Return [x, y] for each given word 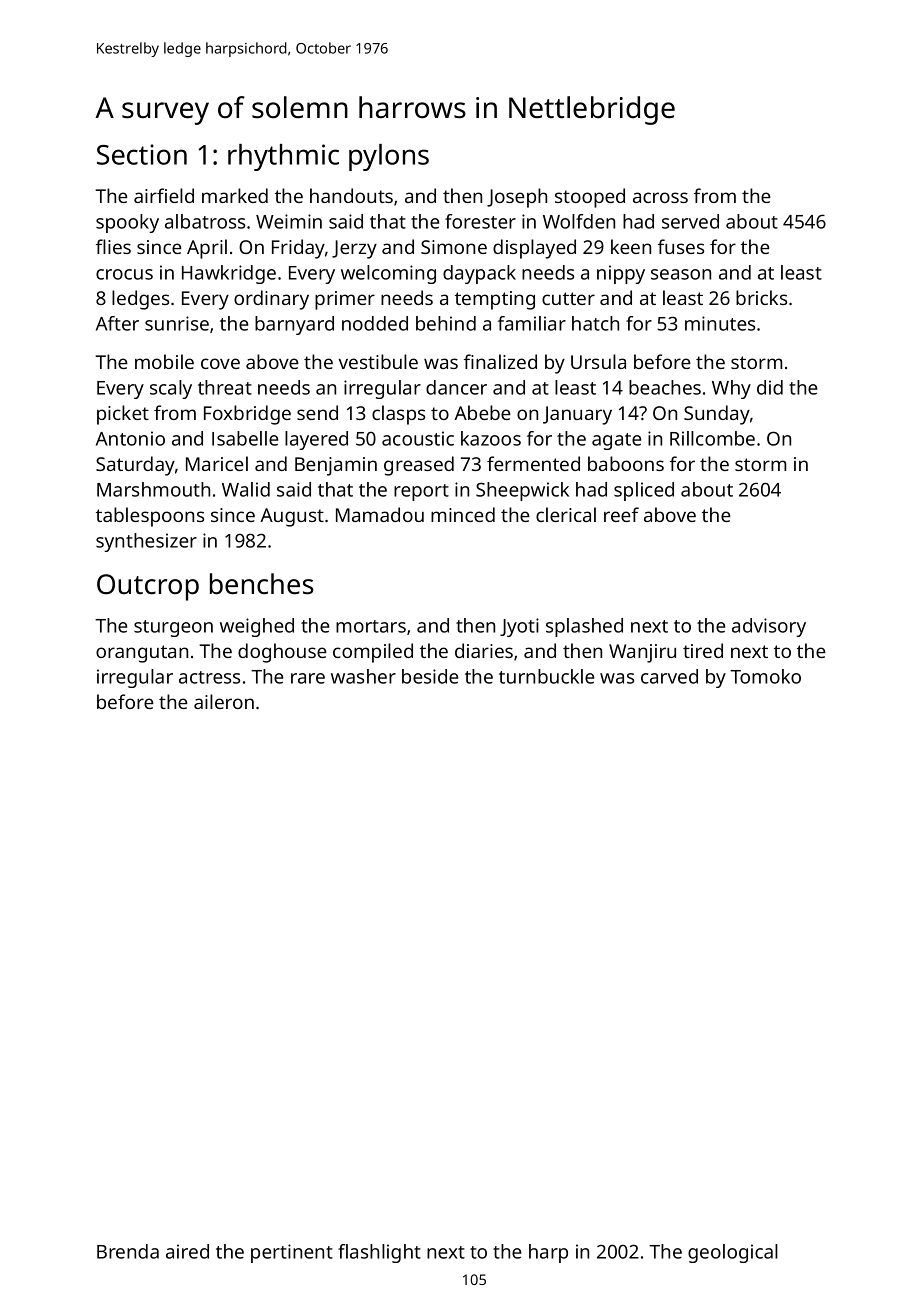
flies [113, 246]
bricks [761, 297]
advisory [769, 627]
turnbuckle [546, 676]
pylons [389, 157]
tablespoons [150, 517]
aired [187, 1251]
